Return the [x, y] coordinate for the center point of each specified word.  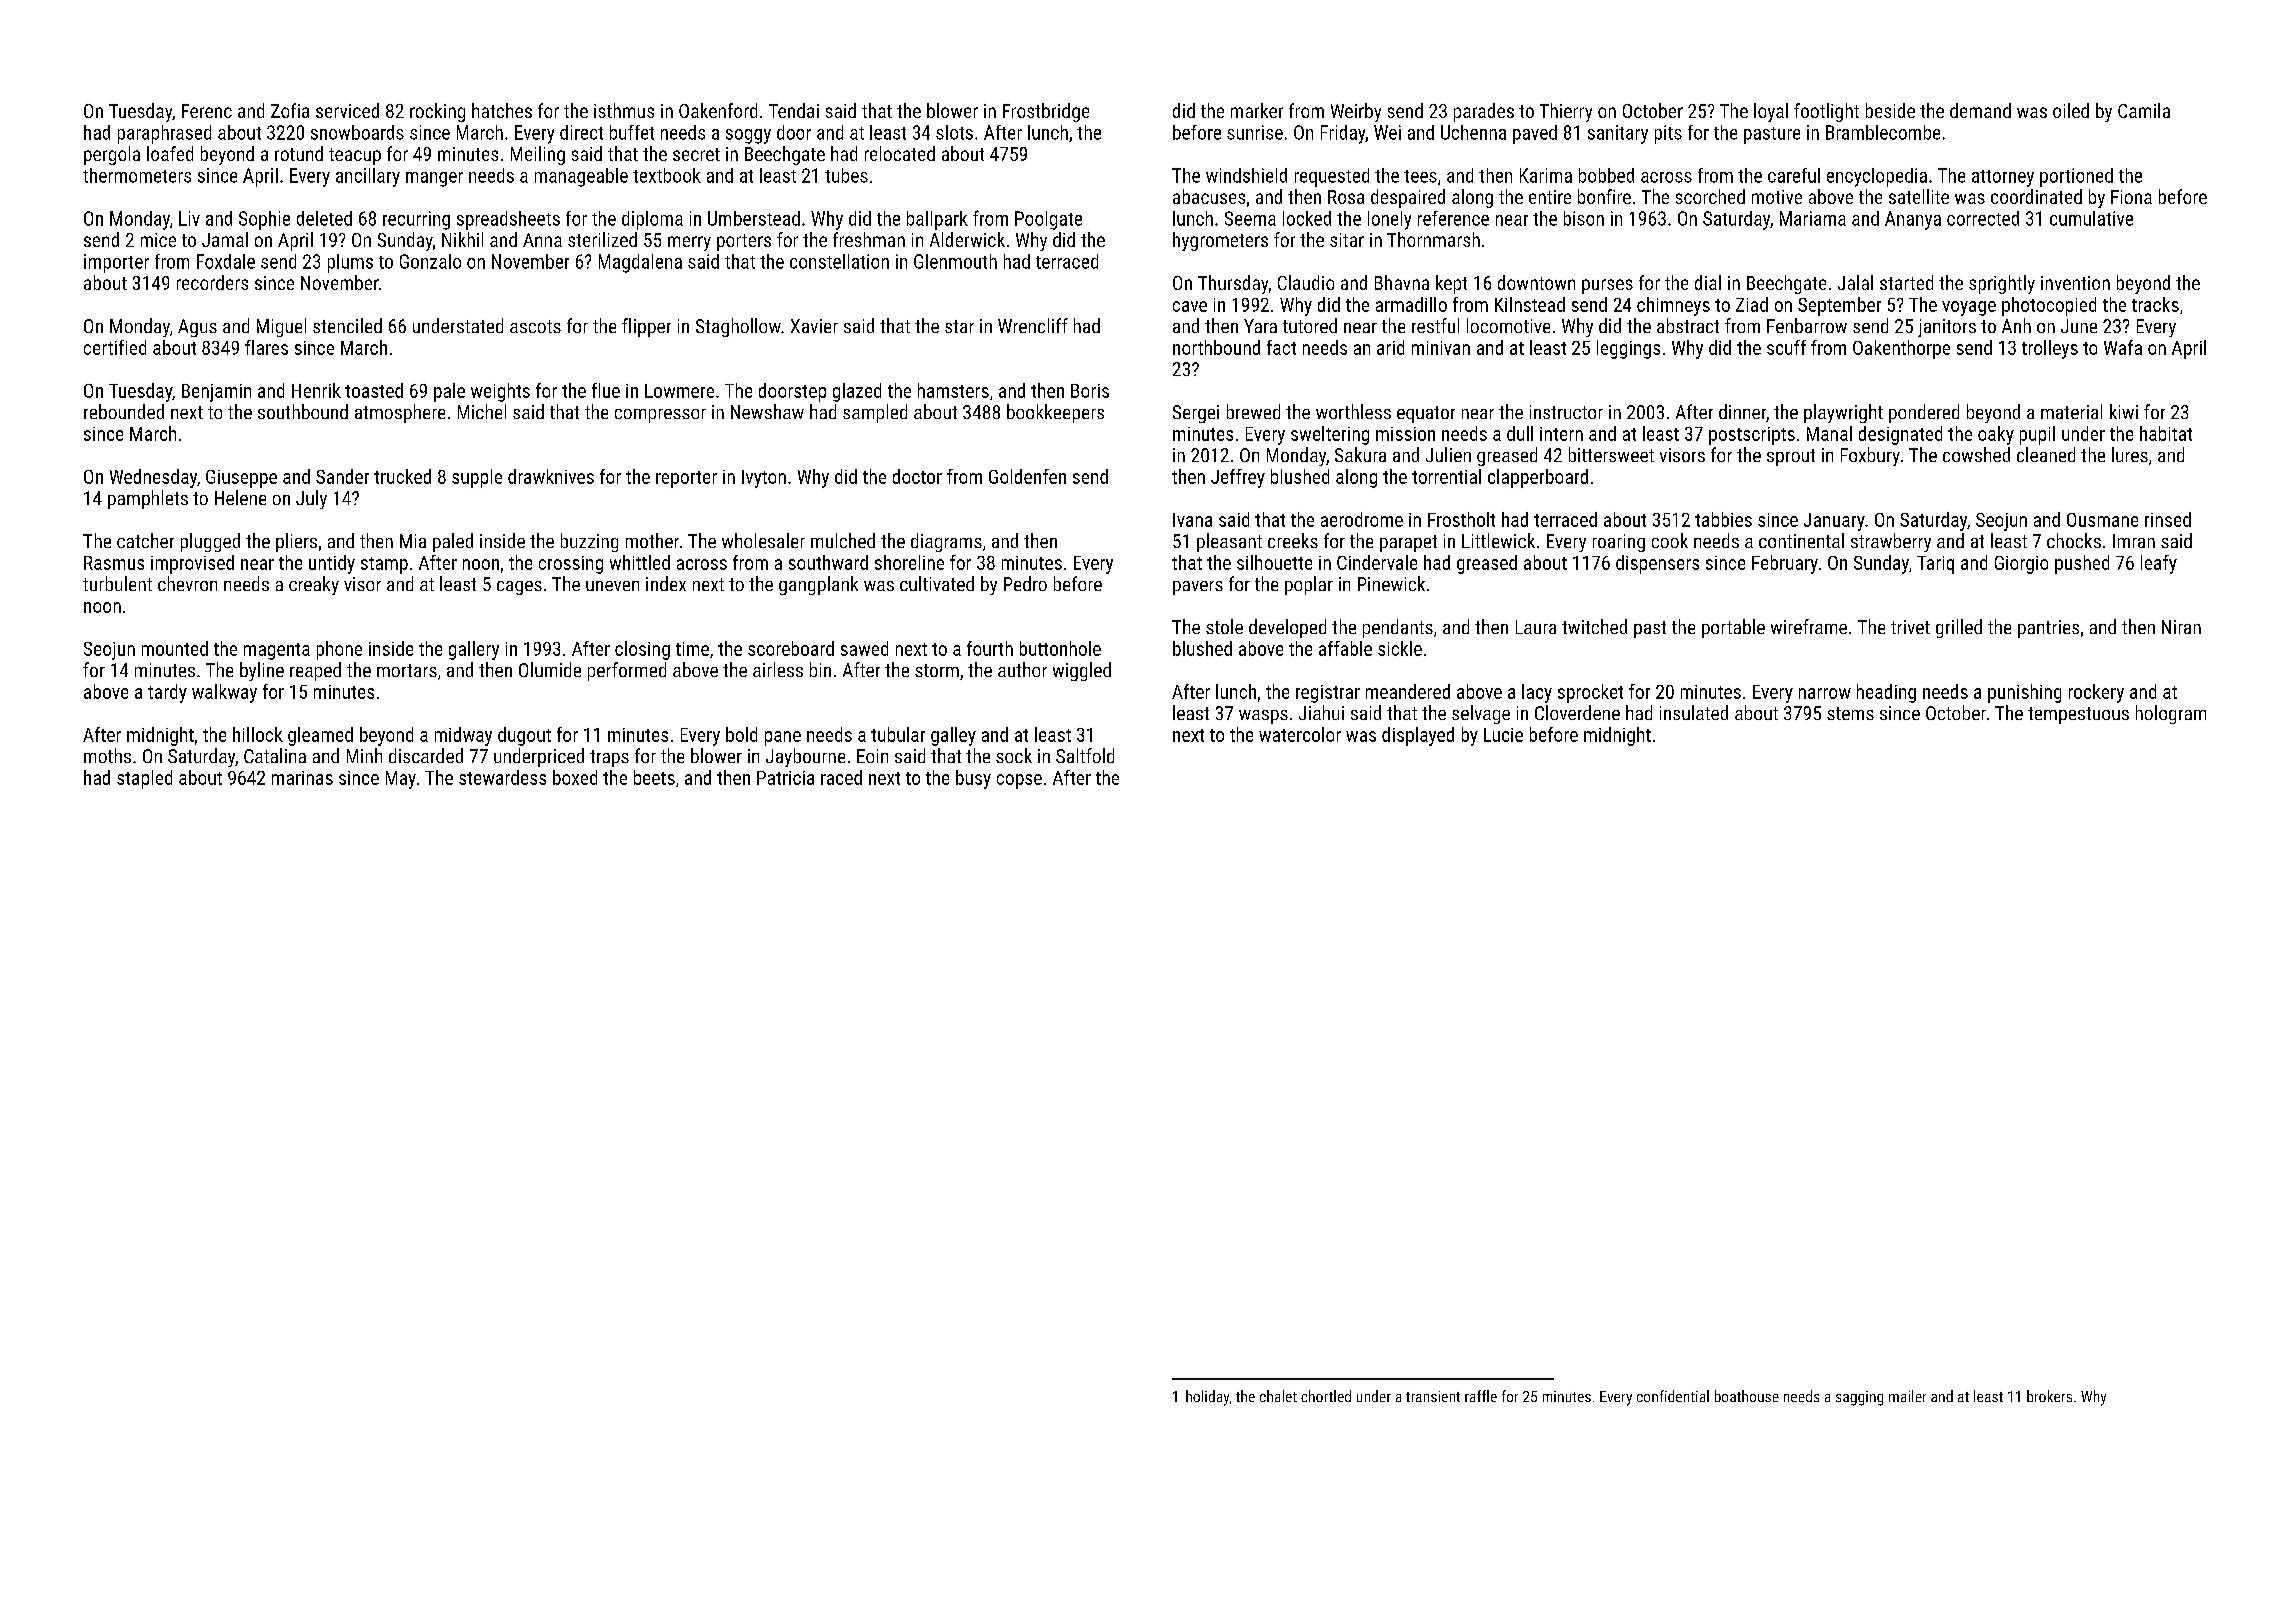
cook [1670, 540]
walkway [224, 693]
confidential [1673, 1396]
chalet [1278, 1396]
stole [1224, 626]
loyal [1771, 112]
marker [1257, 110]
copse [1019, 781]
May [401, 780]
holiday [1207, 1398]
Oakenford [718, 110]
